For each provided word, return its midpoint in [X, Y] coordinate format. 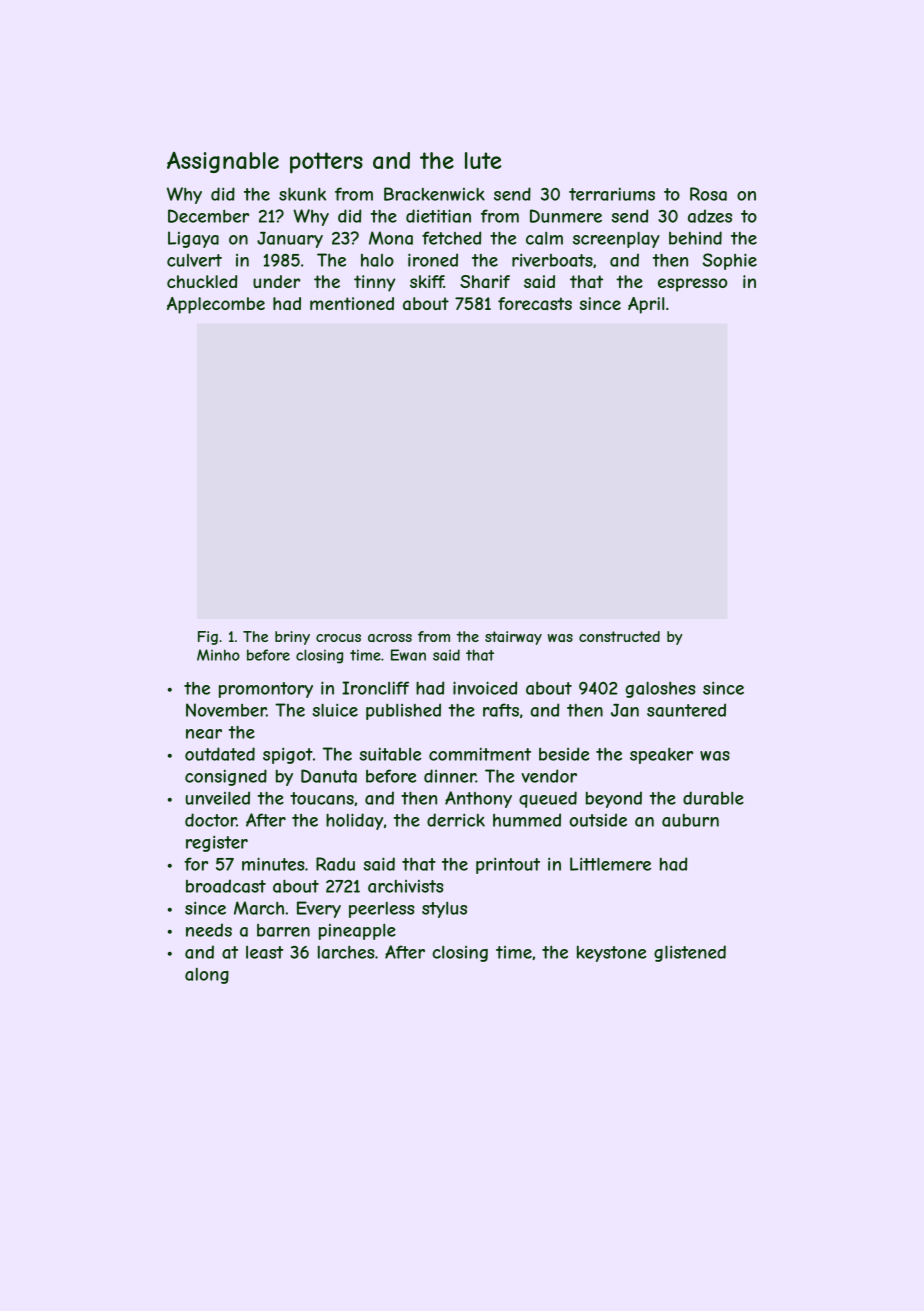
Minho [218, 655]
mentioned [352, 303]
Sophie [729, 261]
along [207, 976]
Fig [208, 638]
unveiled [217, 798]
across [390, 638]
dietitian [438, 216]
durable [713, 798]
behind [695, 238]
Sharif [485, 281]
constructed [619, 636]
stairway [513, 638]
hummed [527, 820]
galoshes [660, 689]
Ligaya [193, 239]
